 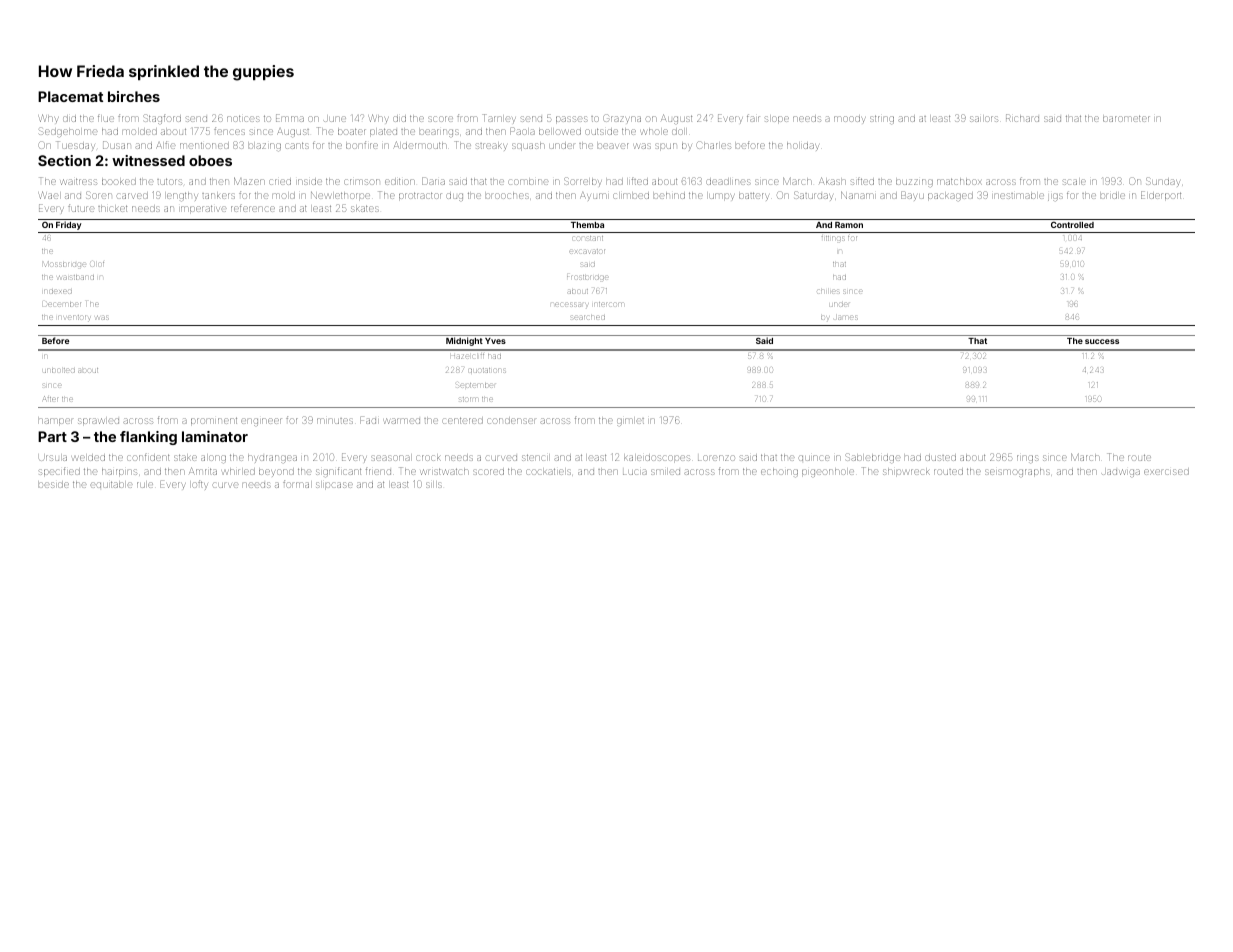 What do you see at coordinates (1126, 118) in the screenshot?
I see `barometer` at bounding box center [1126, 118].
